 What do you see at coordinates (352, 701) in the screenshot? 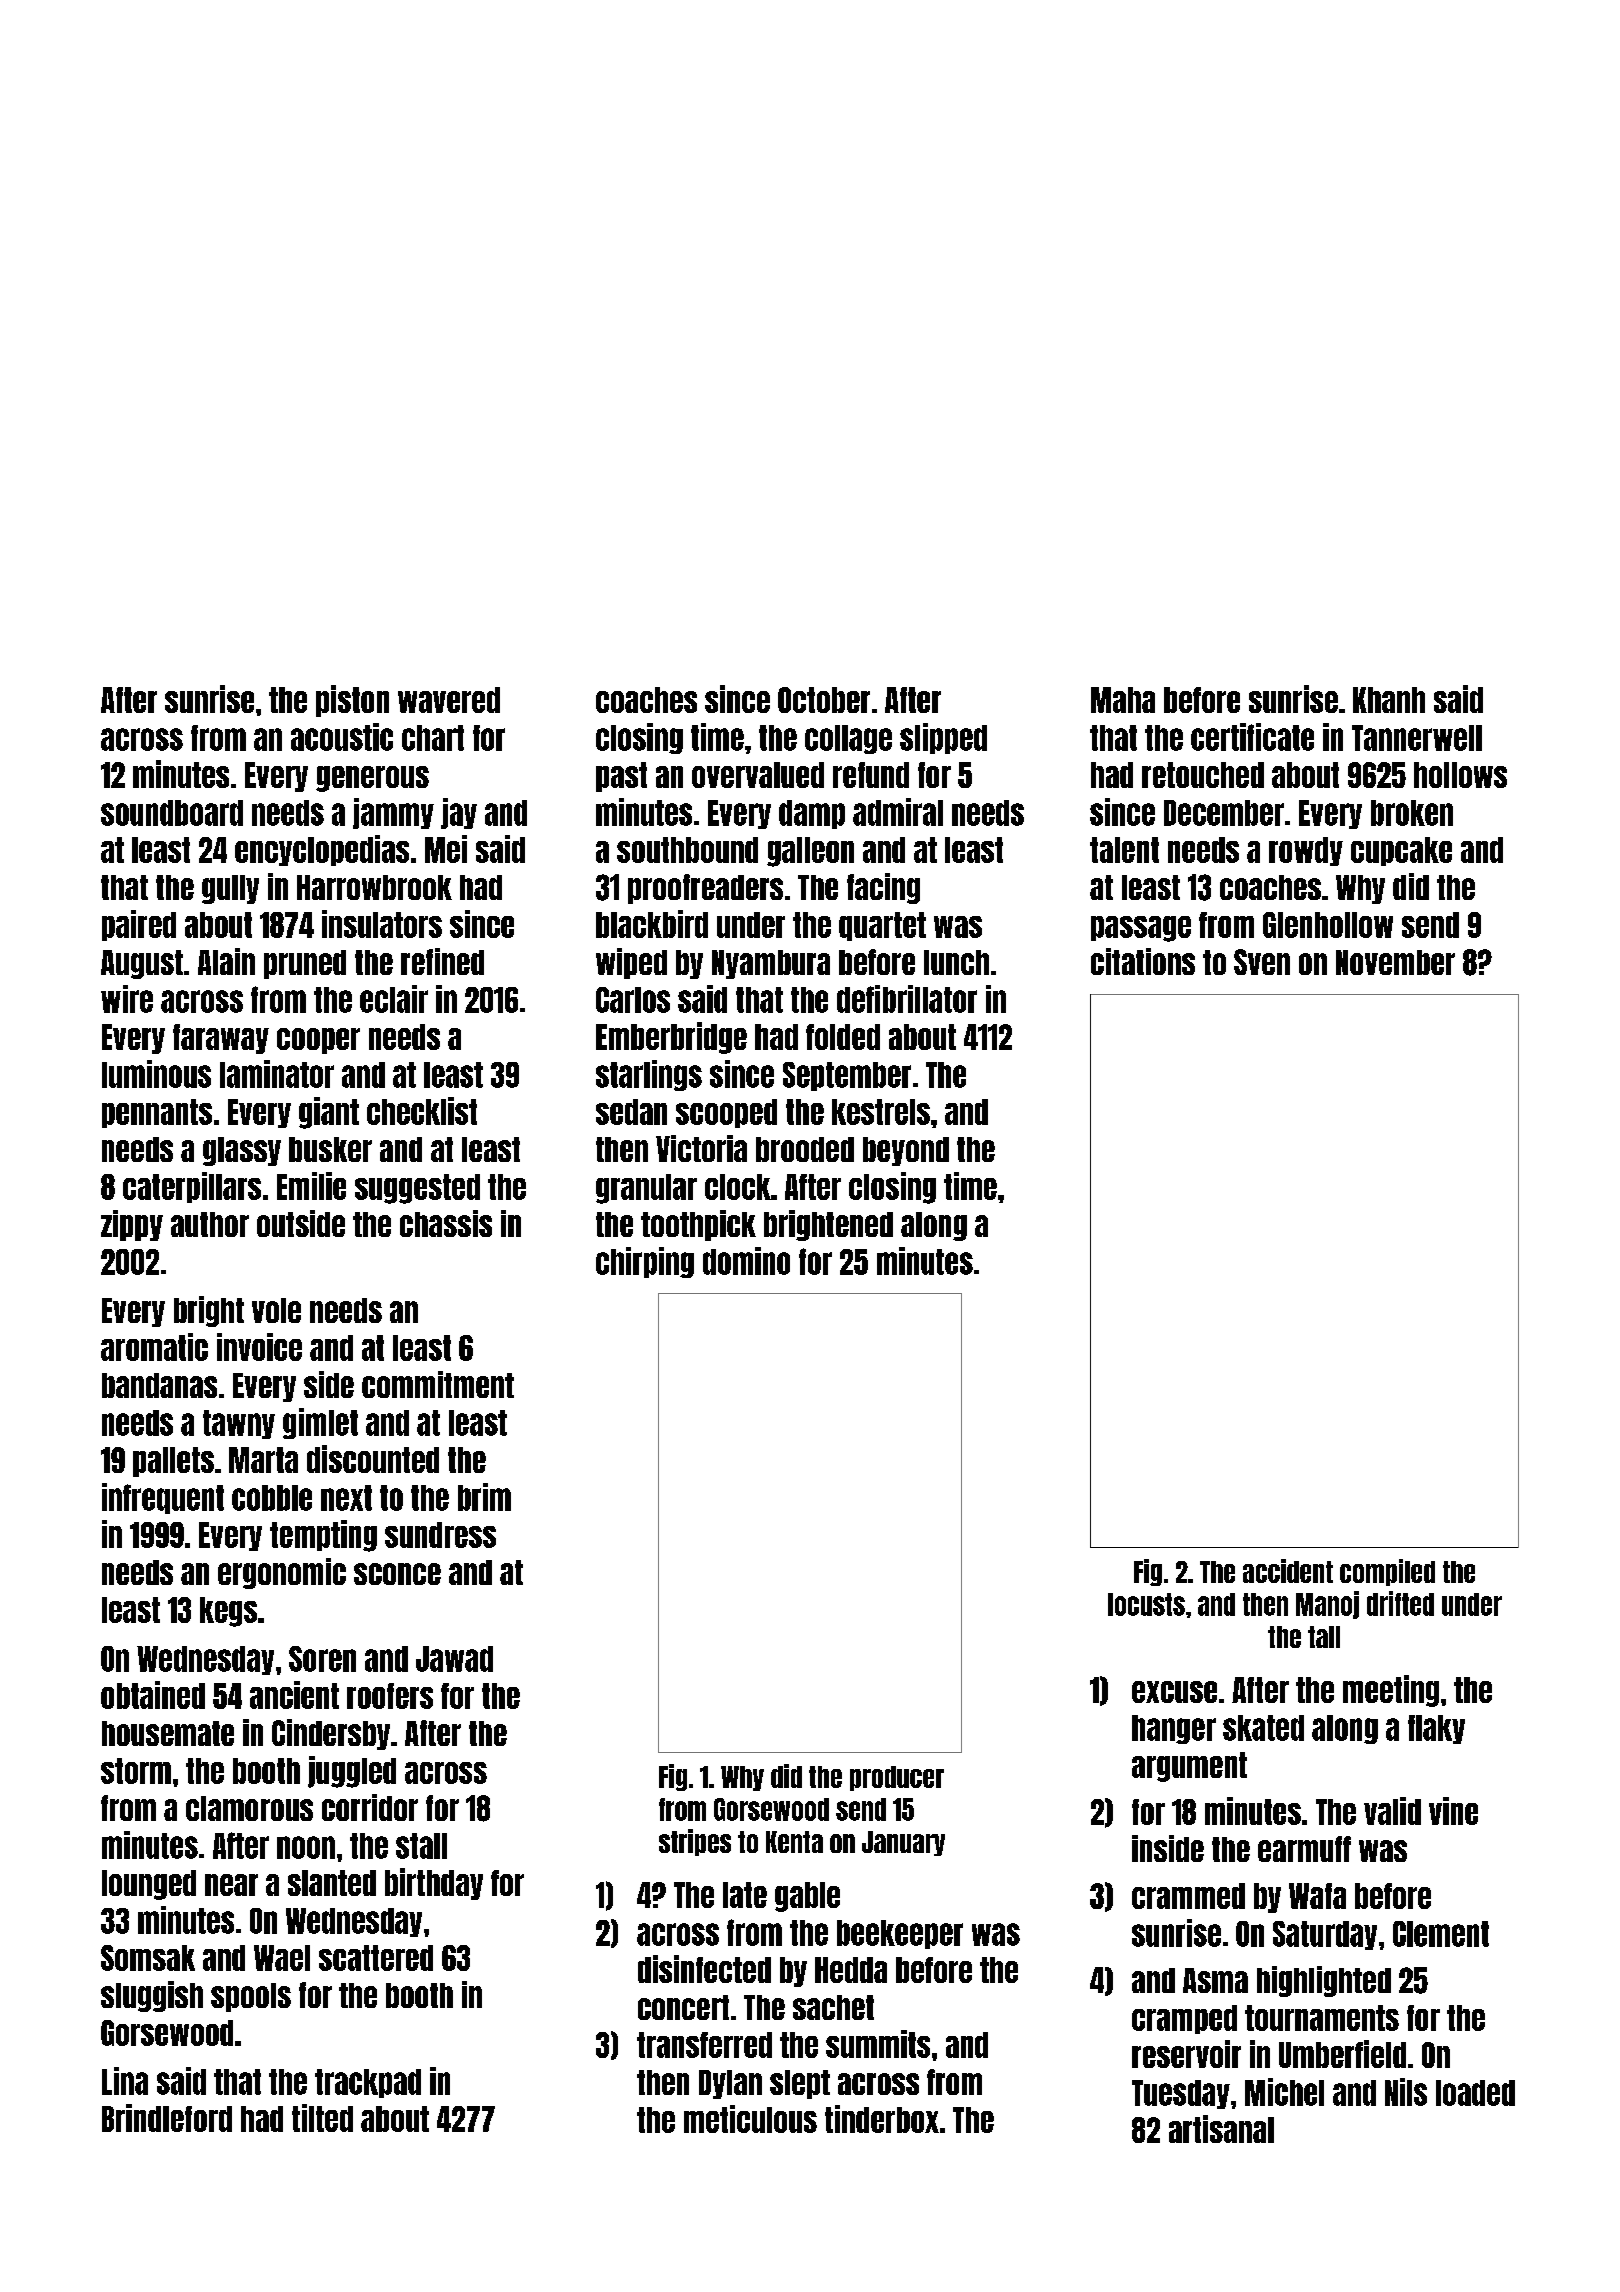
I see `piston` at bounding box center [352, 701].
